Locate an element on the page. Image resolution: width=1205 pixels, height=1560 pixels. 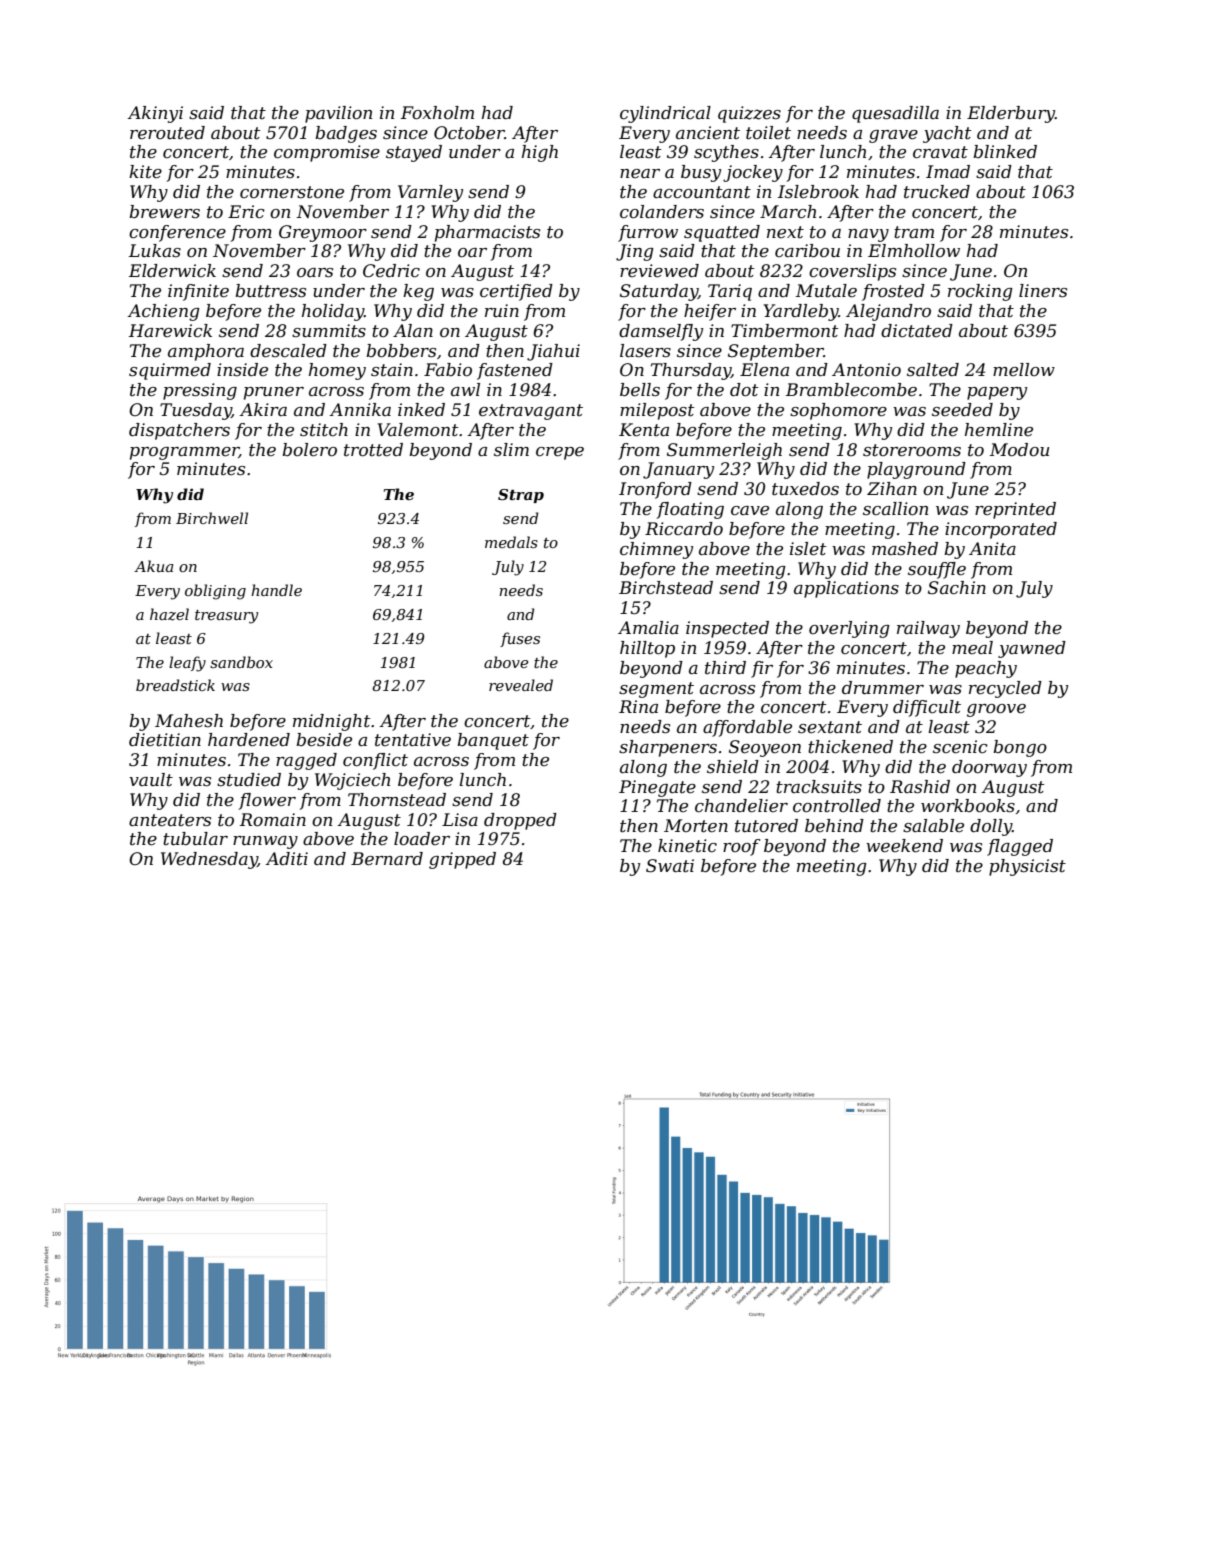
pavilion is located at coordinates (338, 114).
